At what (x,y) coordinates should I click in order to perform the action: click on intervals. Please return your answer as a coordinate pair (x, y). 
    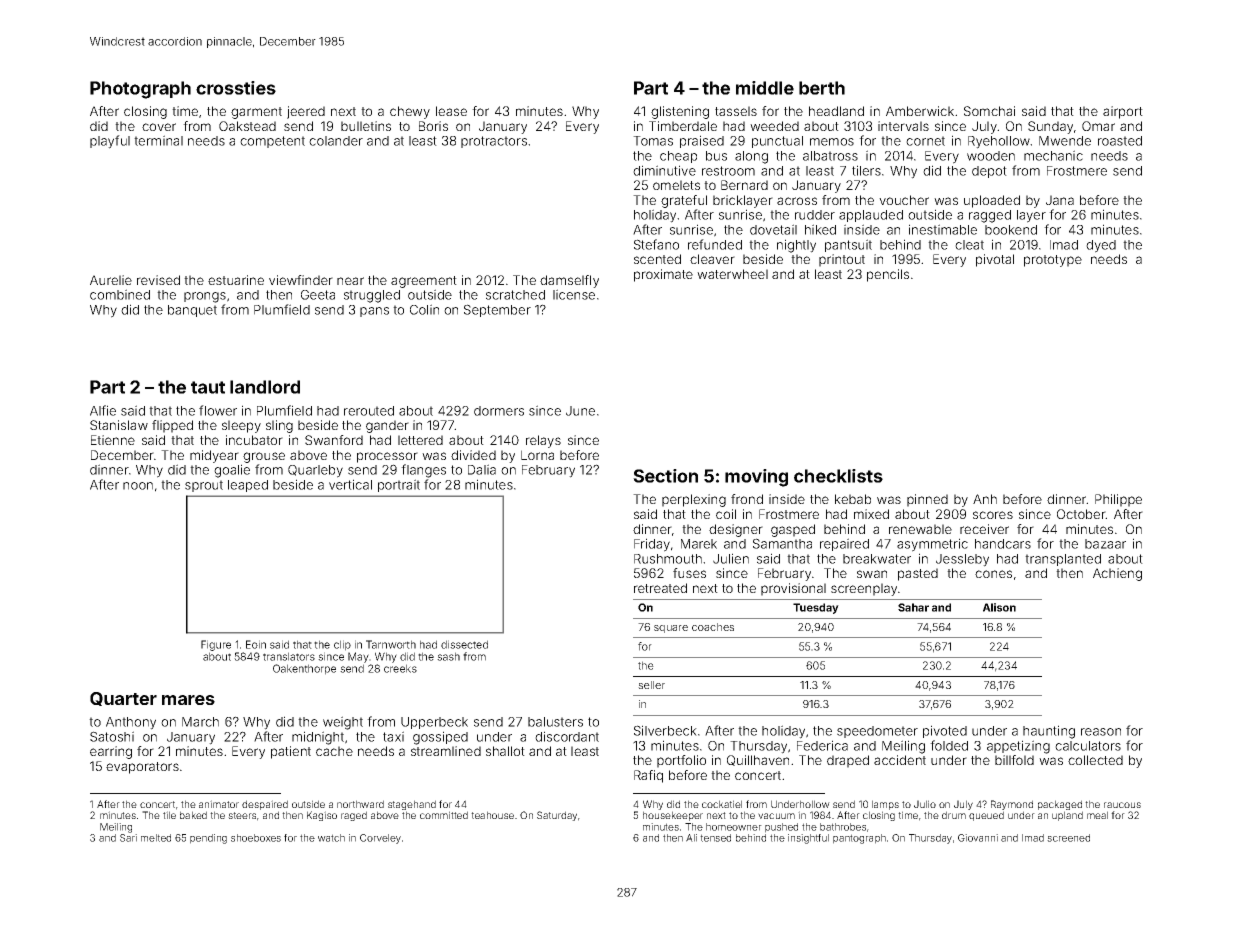
    Looking at the image, I should click on (903, 126).
